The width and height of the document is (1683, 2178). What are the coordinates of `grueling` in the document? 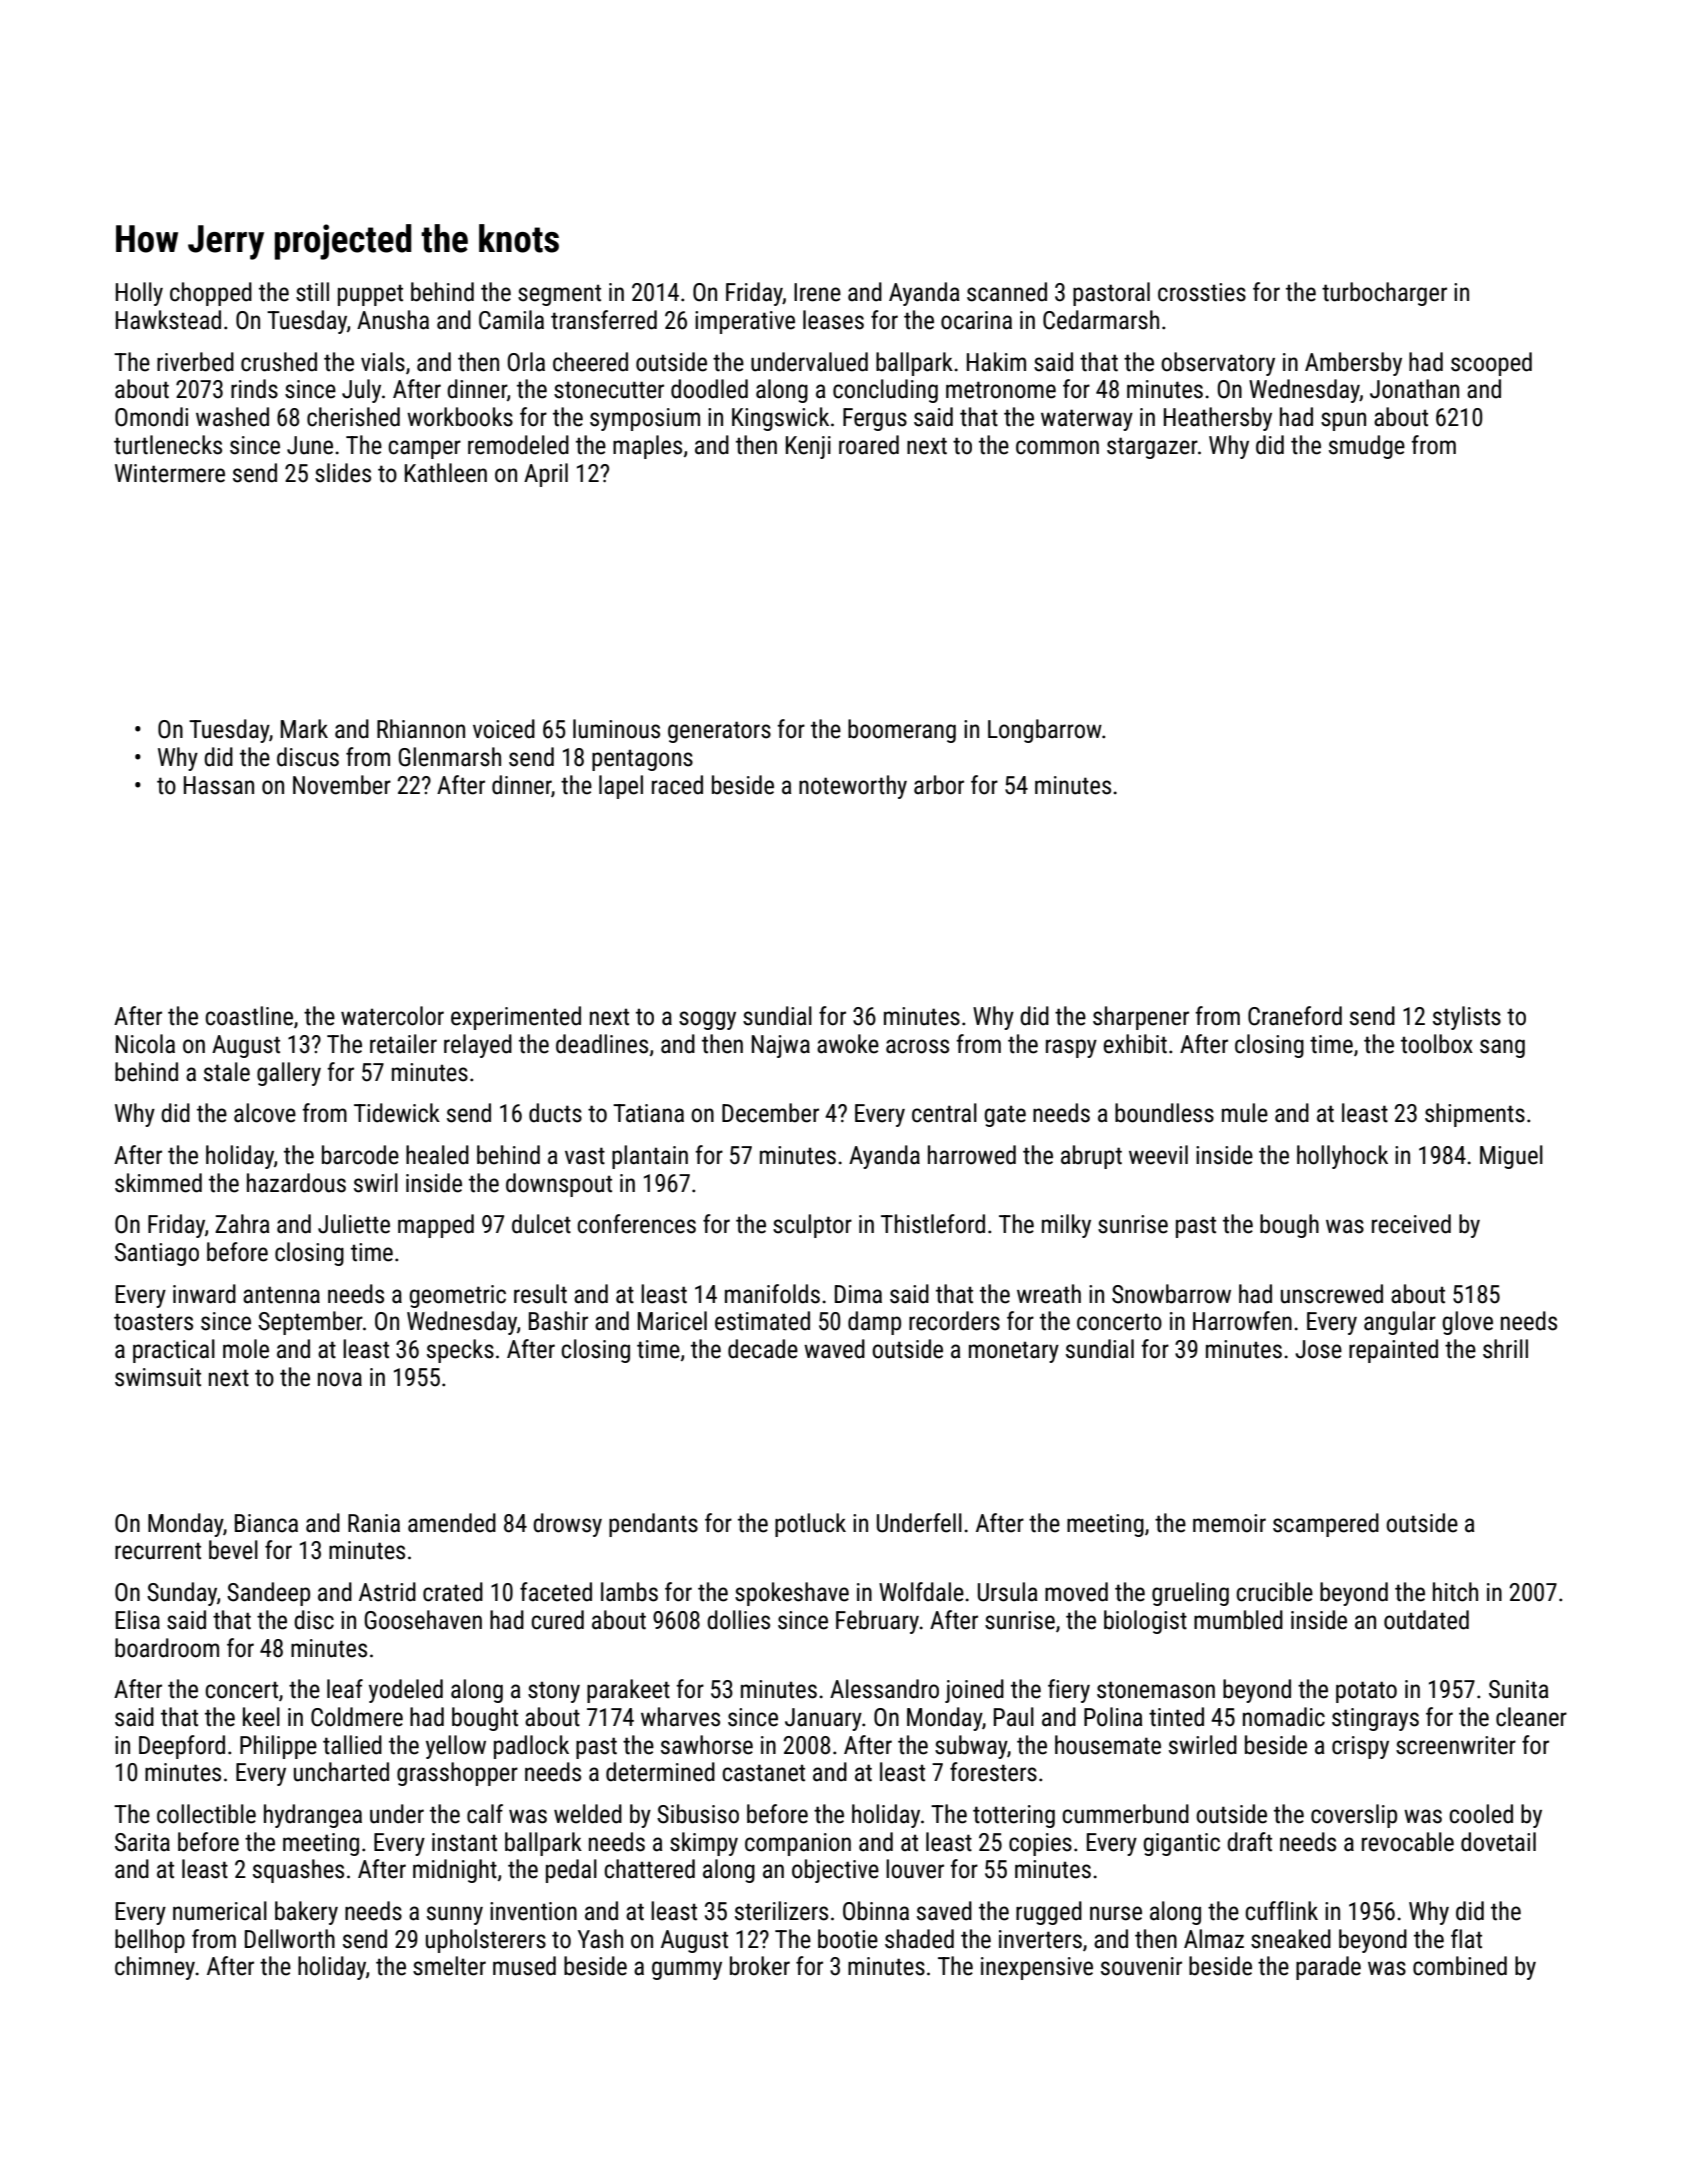 It's located at (1190, 1594).
